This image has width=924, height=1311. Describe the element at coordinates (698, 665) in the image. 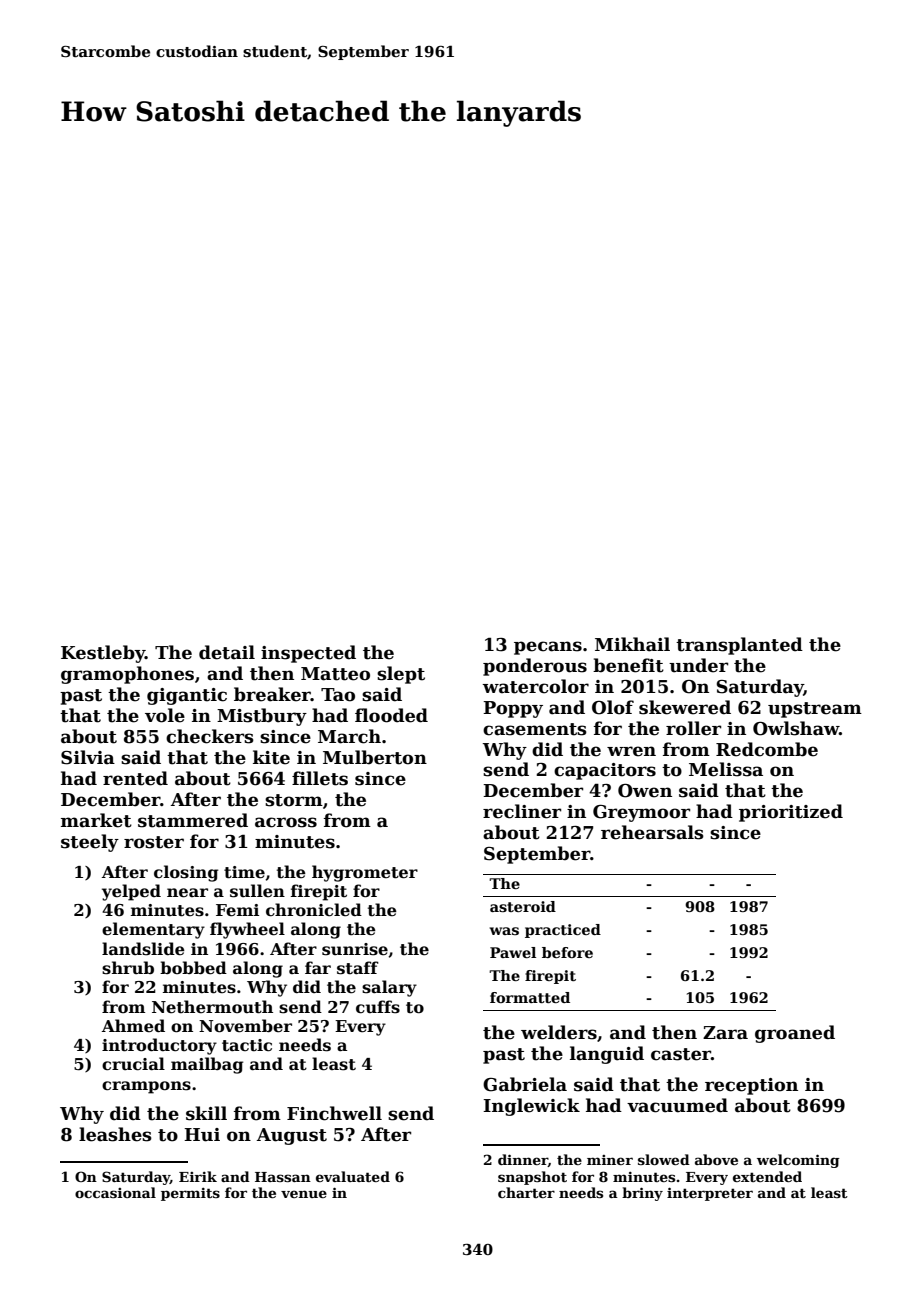

I see `under` at that location.
